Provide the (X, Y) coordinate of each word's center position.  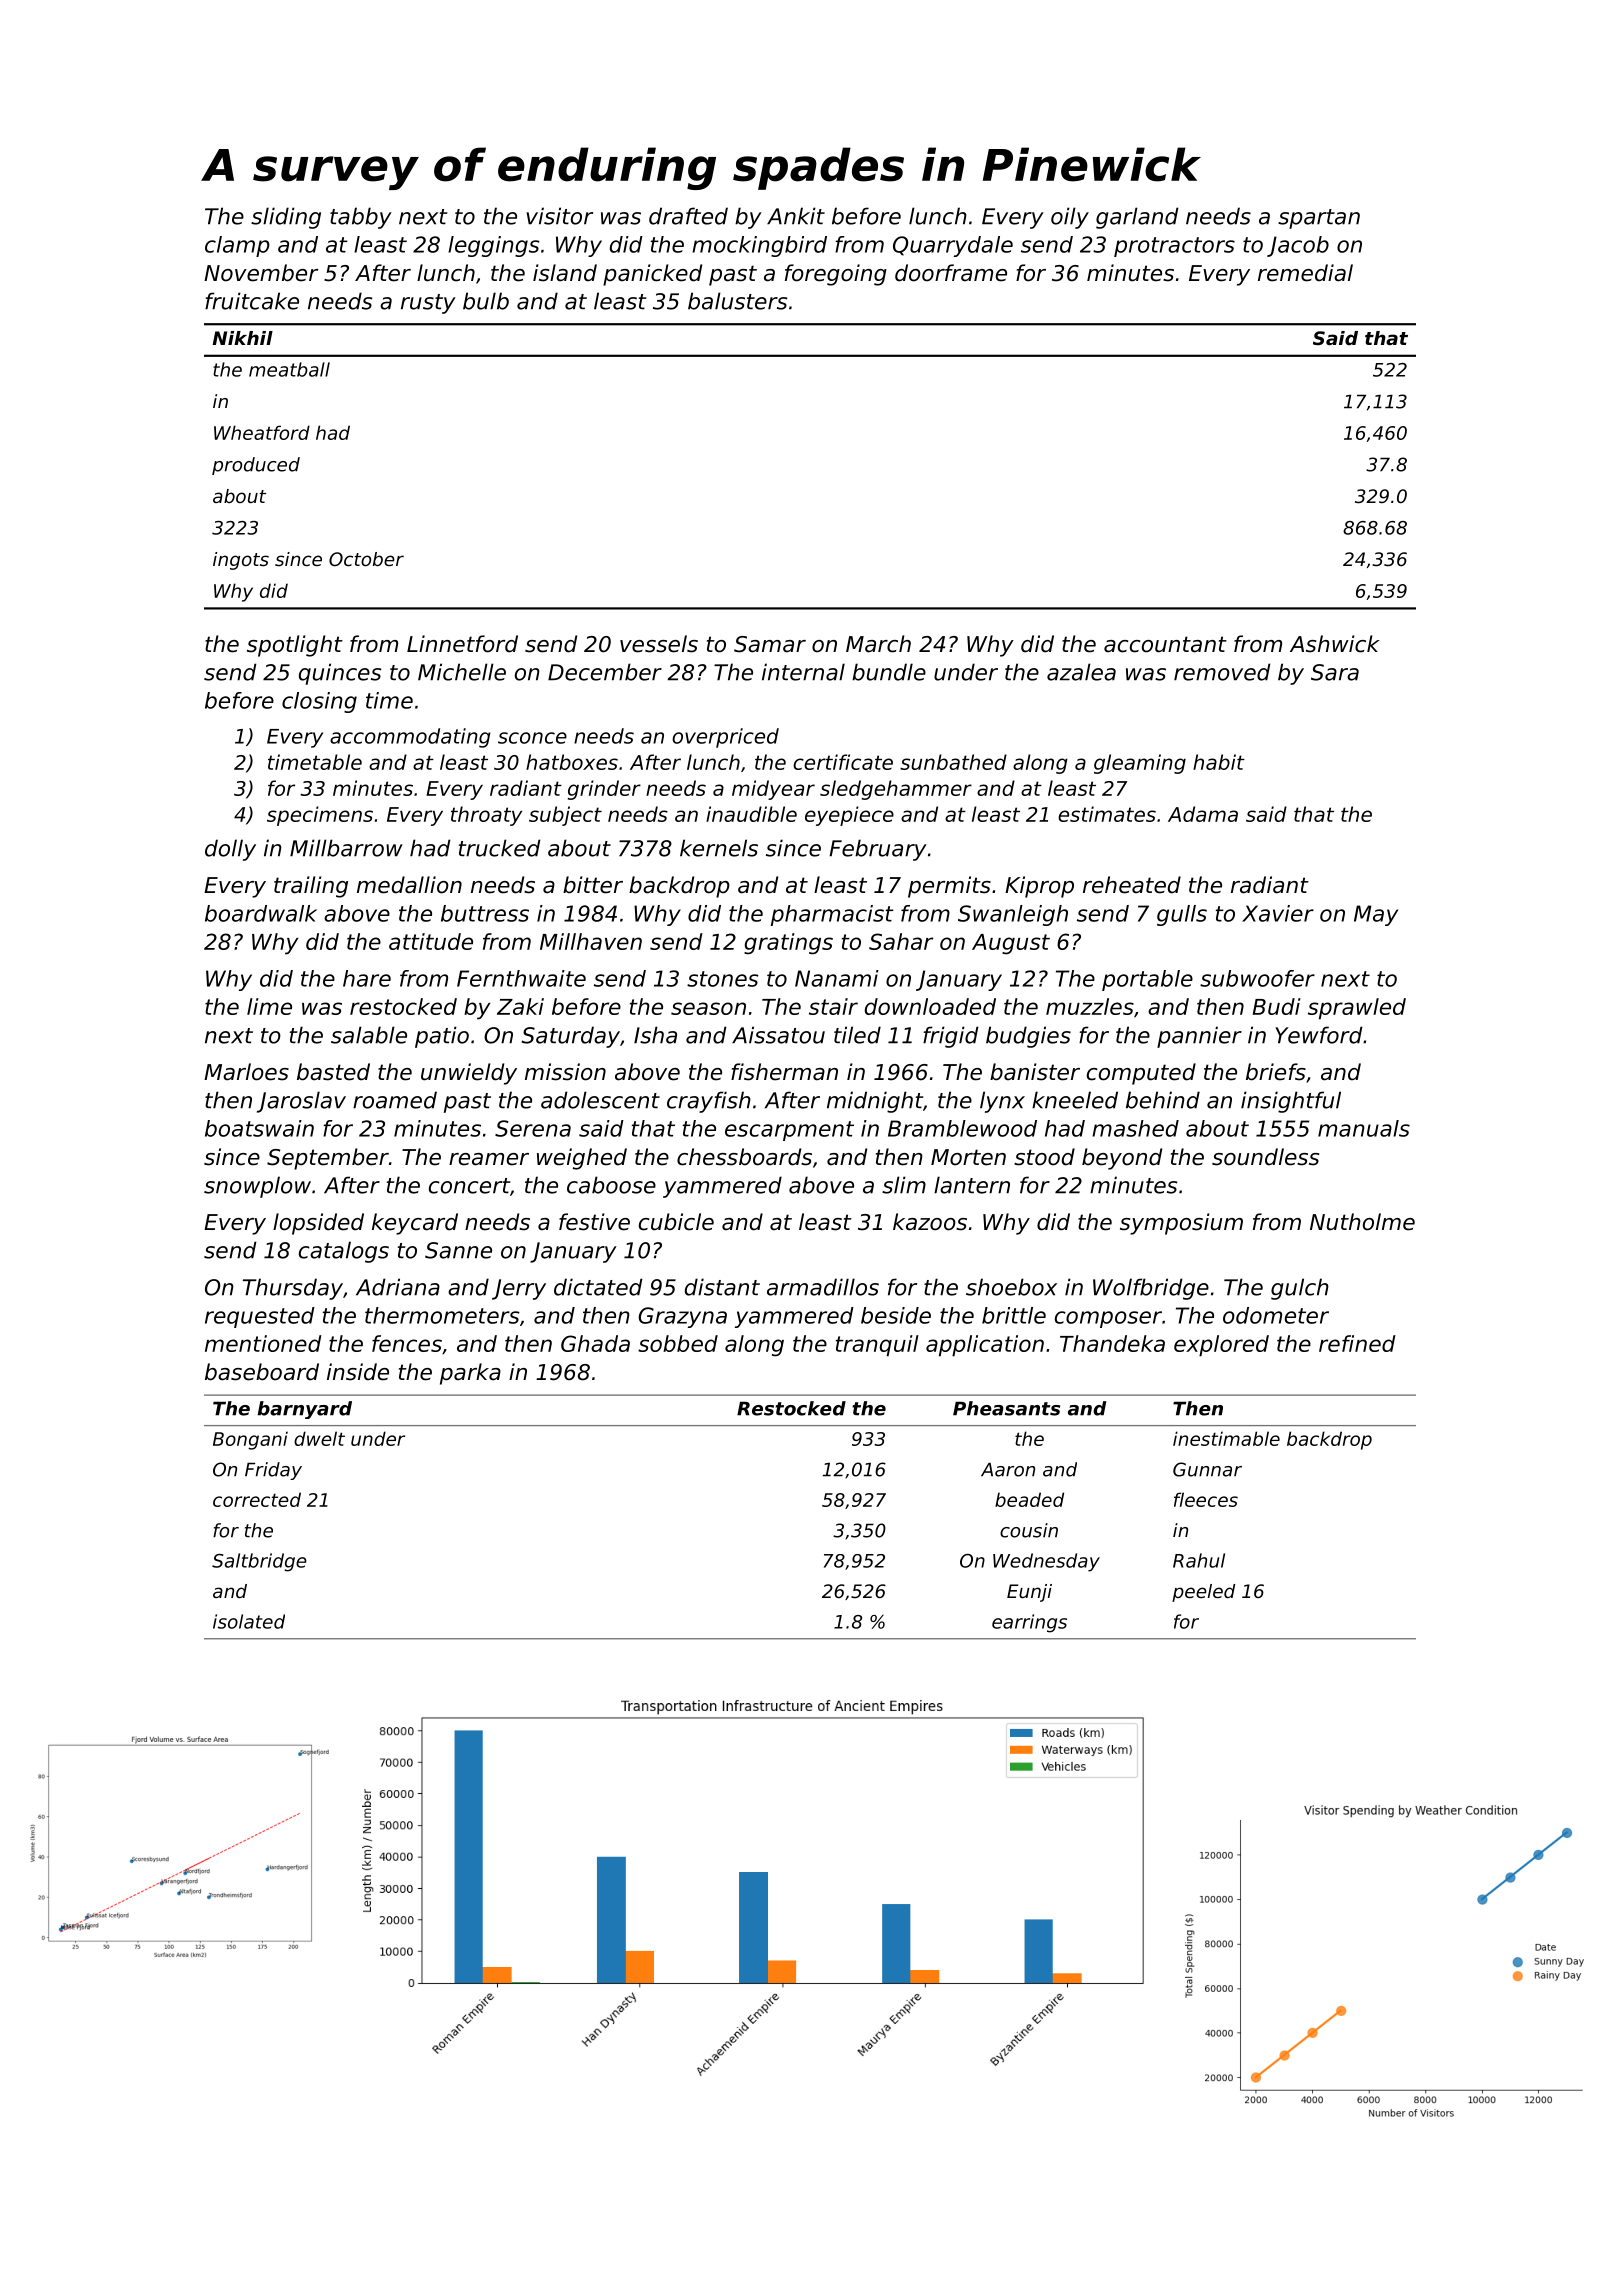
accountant (1165, 644)
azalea (1081, 672)
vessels (659, 644)
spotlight (295, 646)
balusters (737, 301)
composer (1108, 1319)
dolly (230, 850)
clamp (237, 246)
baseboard (262, 1372)
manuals (1364, 1128)
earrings (1029, 1623)
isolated (249, 1621)
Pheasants (1006, 1408)
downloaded (930, 1006)
